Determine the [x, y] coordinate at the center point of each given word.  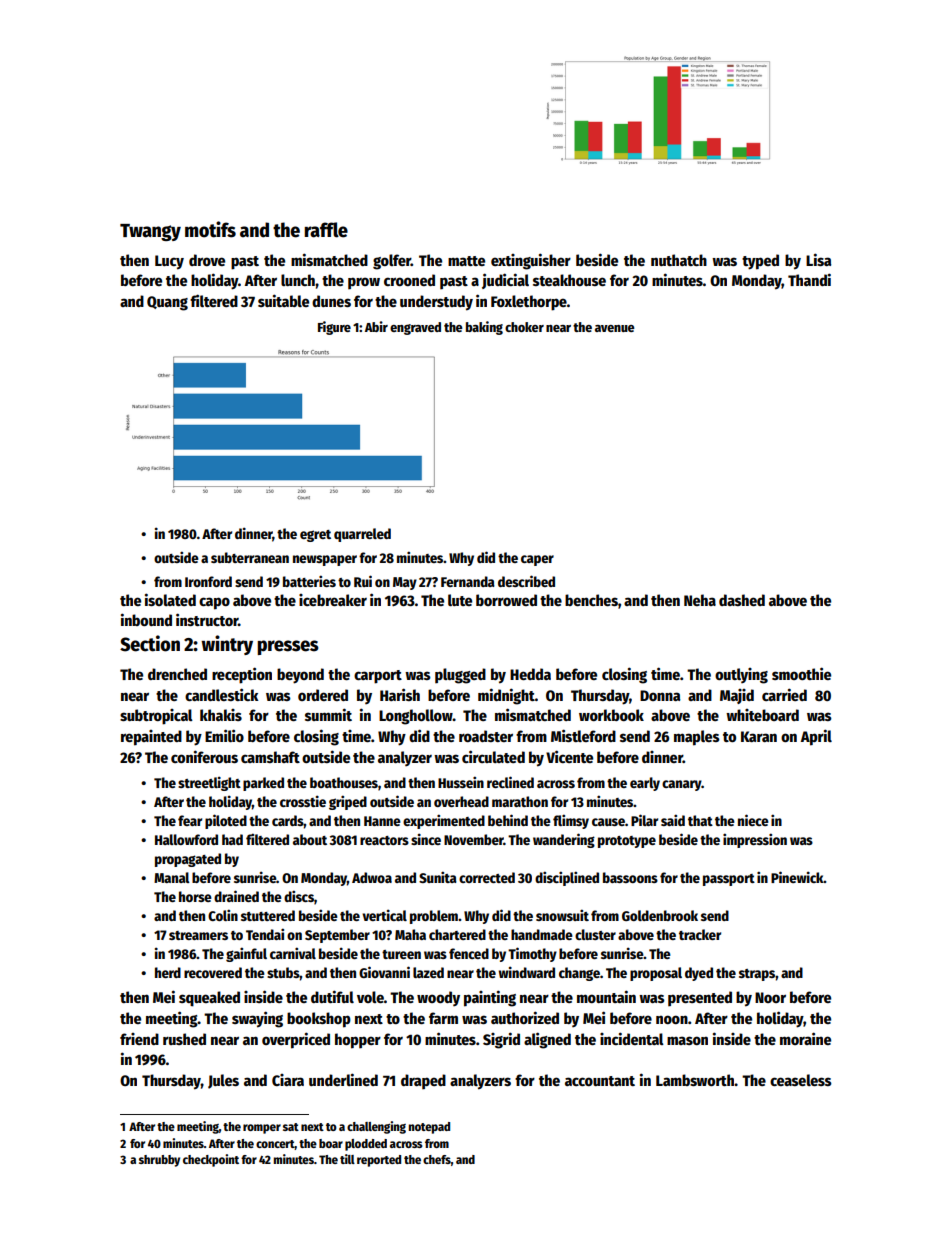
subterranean [250, 557]
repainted [151, 738]
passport [729, 880]
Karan [759, 736]
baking [484, 328]
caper [537, 560]
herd [168, 972]
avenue [615, 328]
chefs [437, 1159]
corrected [487, 877]
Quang [167, 303]
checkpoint [211, 1160]
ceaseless [801, 1080]
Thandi [809, 279]
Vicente [569, 756]
